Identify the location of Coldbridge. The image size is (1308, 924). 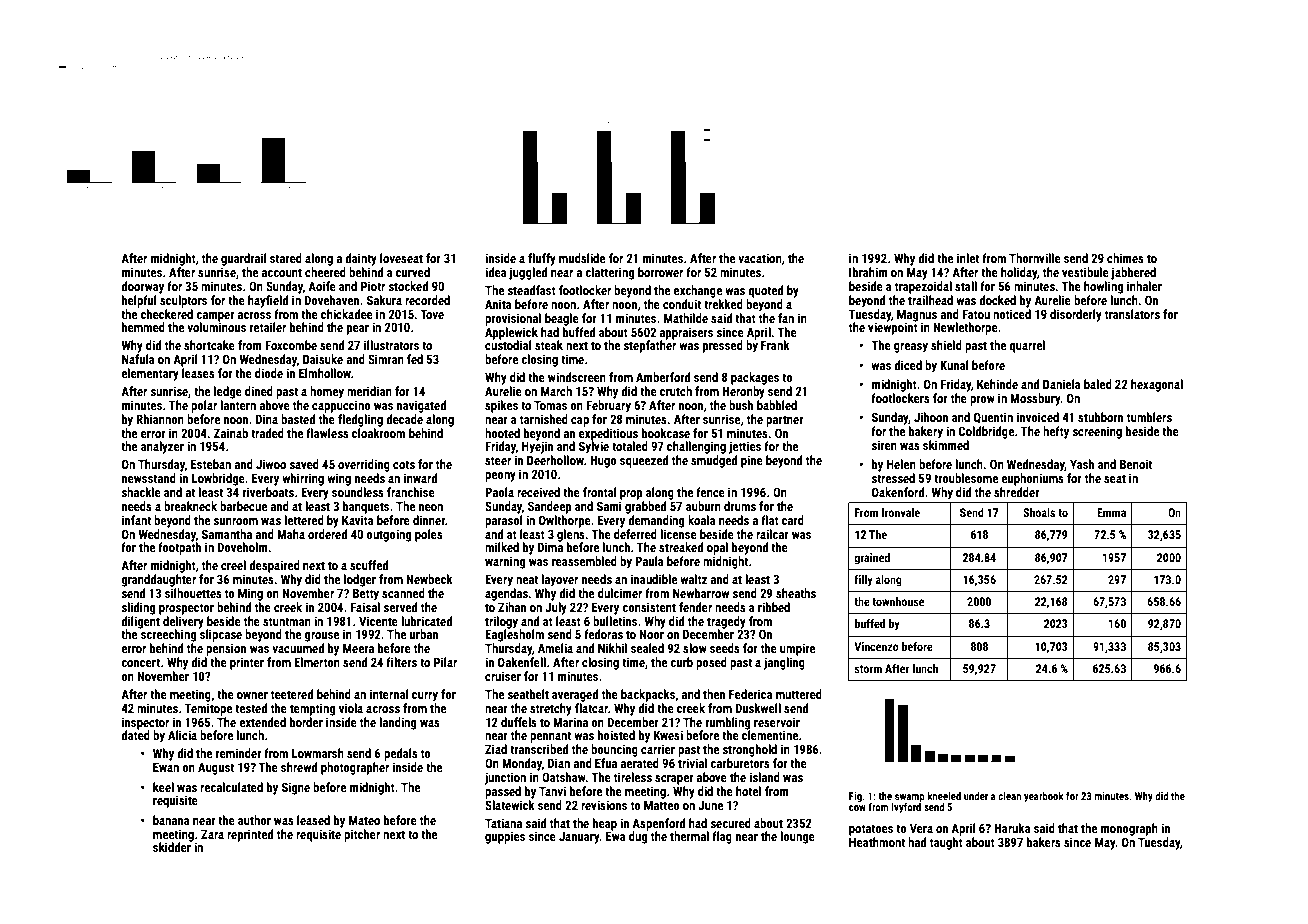
(986, 432).
